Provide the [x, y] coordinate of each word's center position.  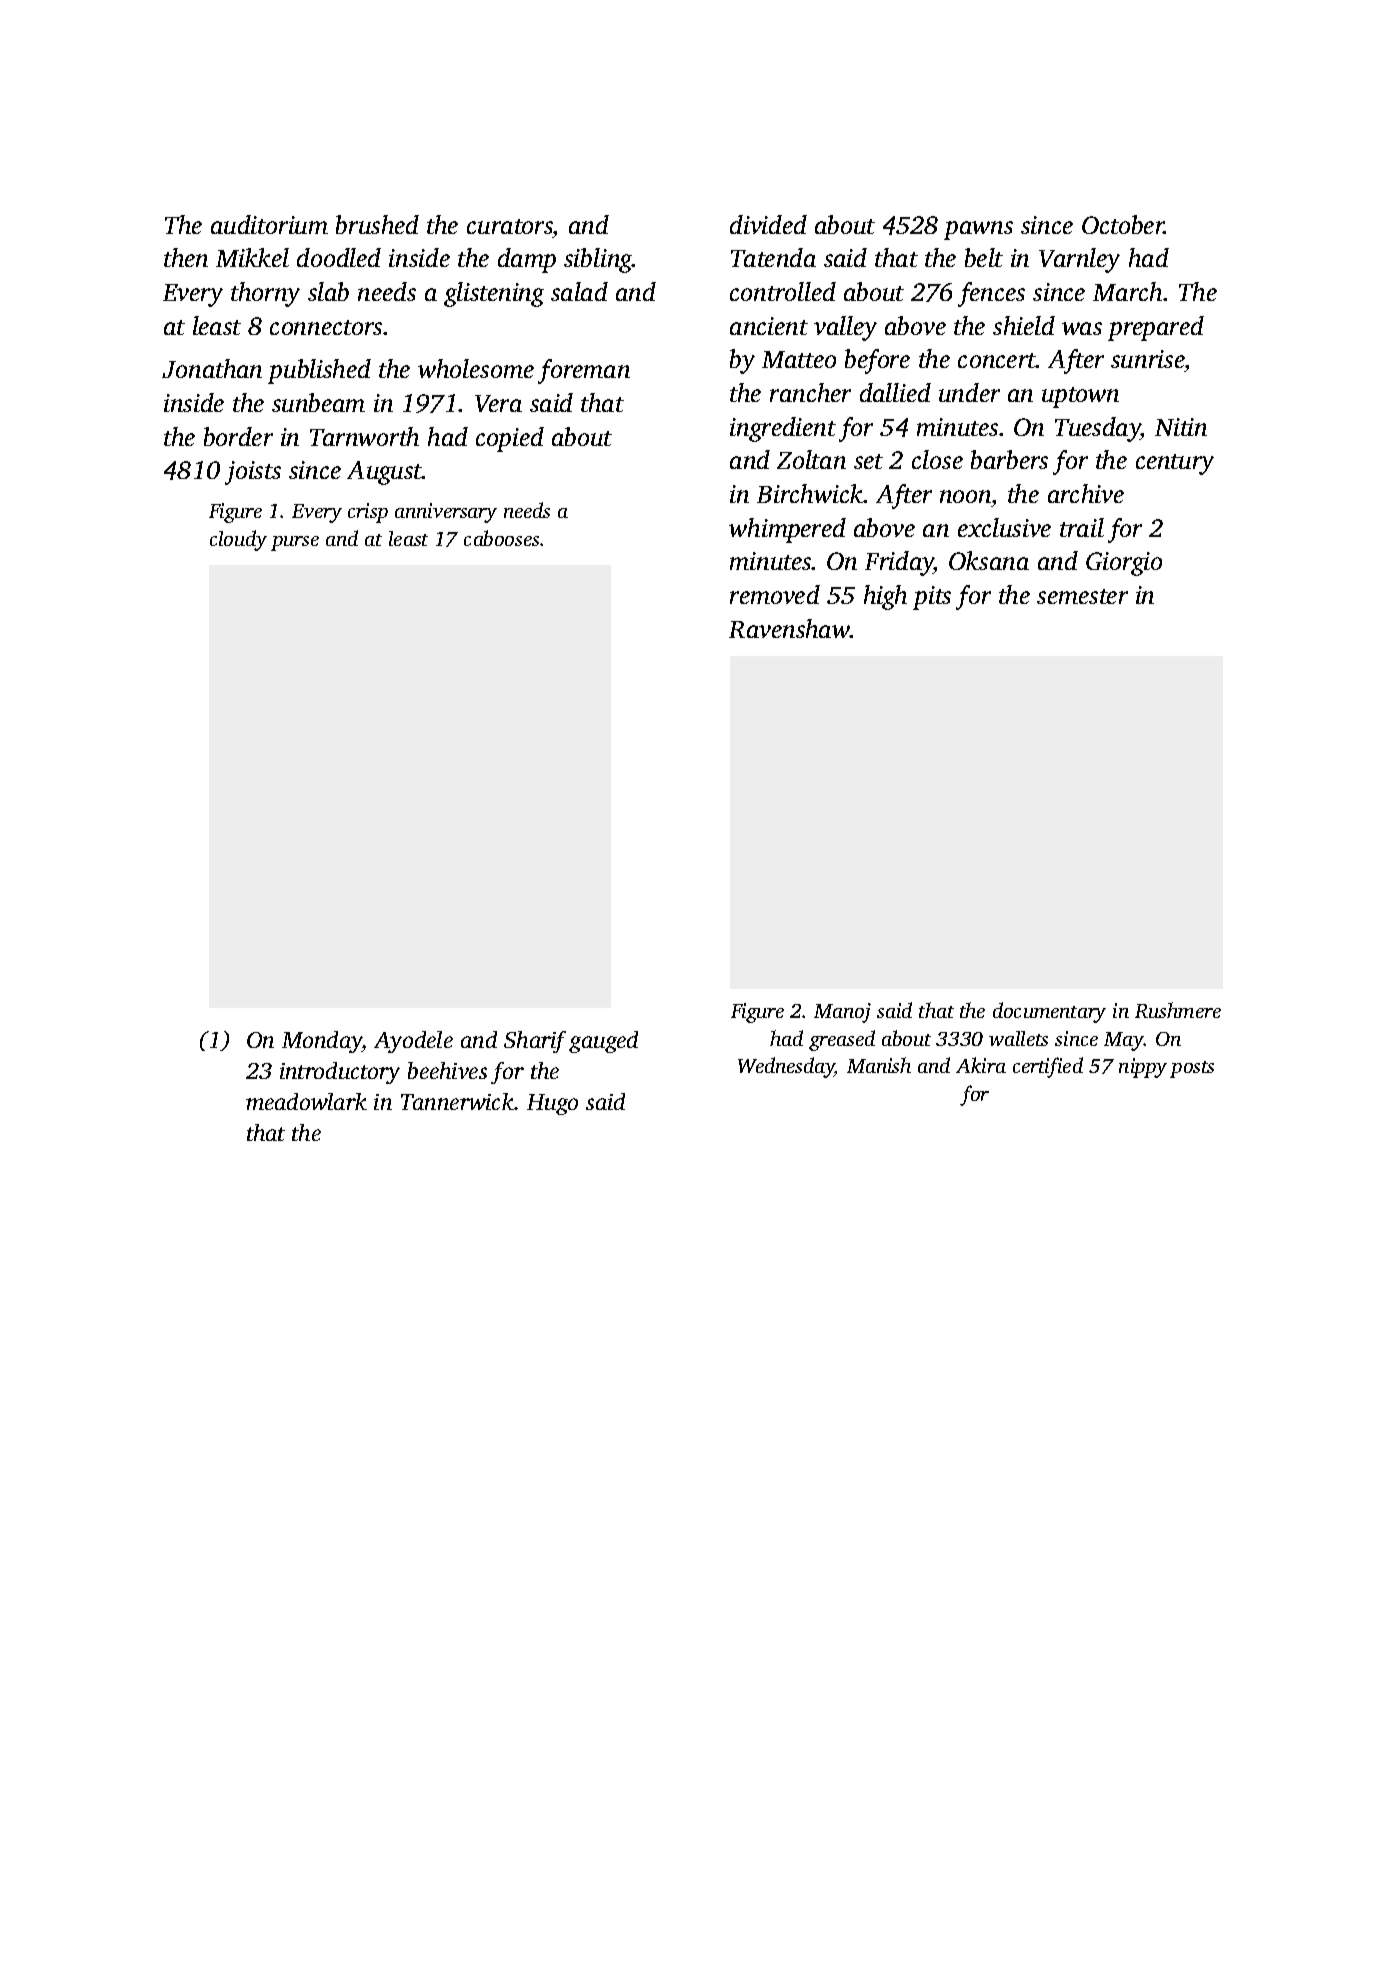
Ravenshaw [789, 628]
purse [295, 543]
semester [1082, 596]
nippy [1143, 1068]
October [1123, 224]
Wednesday [786, 1067]
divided [768, 224]
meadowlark [306, 1101]
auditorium [269, 224]
